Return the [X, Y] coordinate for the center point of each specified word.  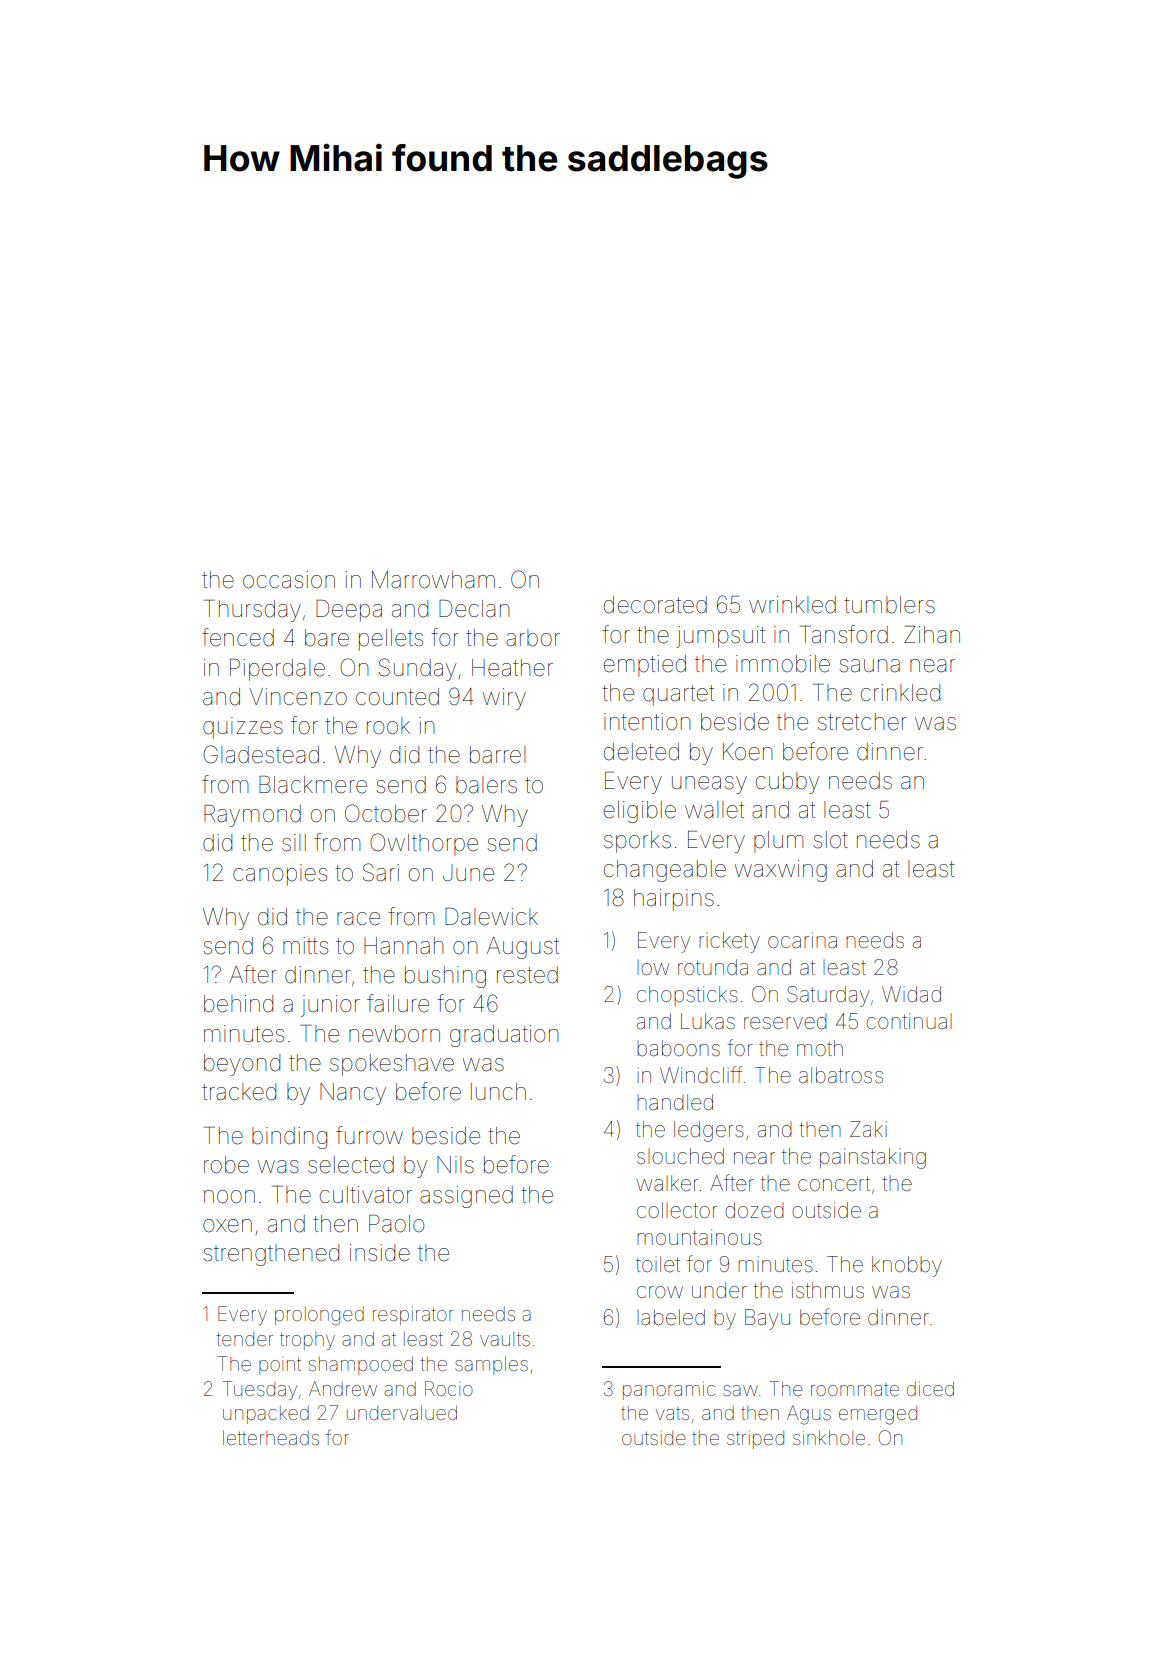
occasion [289, 580]
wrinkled [792, 605]
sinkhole [829, 1437]
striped [755, 1440]
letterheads [271, 1437]
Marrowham [433, 580]
